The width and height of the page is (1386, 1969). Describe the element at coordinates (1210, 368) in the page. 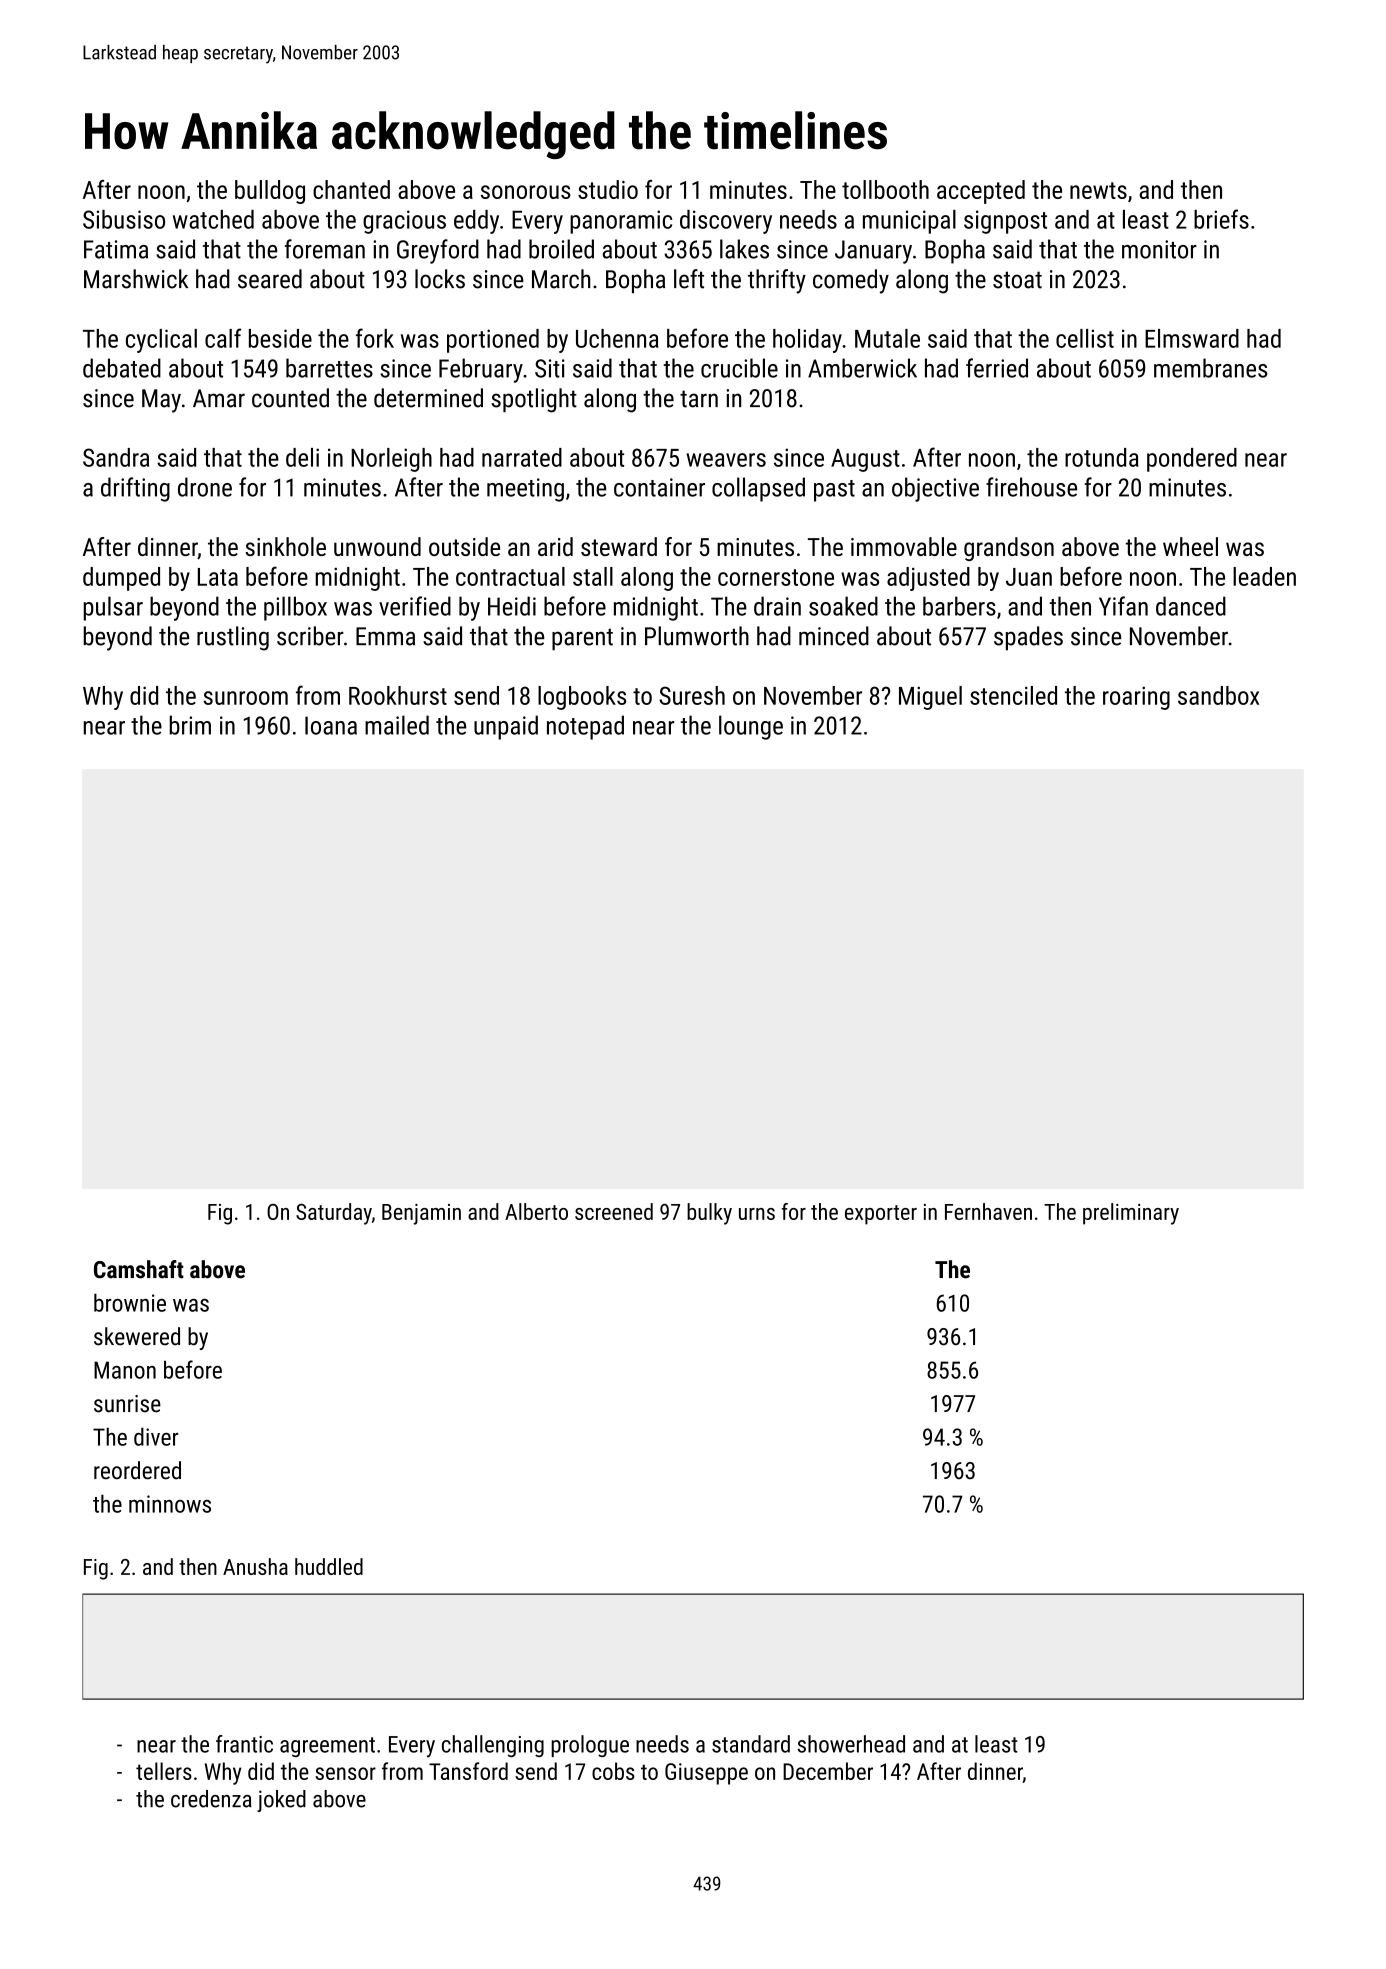

I see `membranes` at that location.
